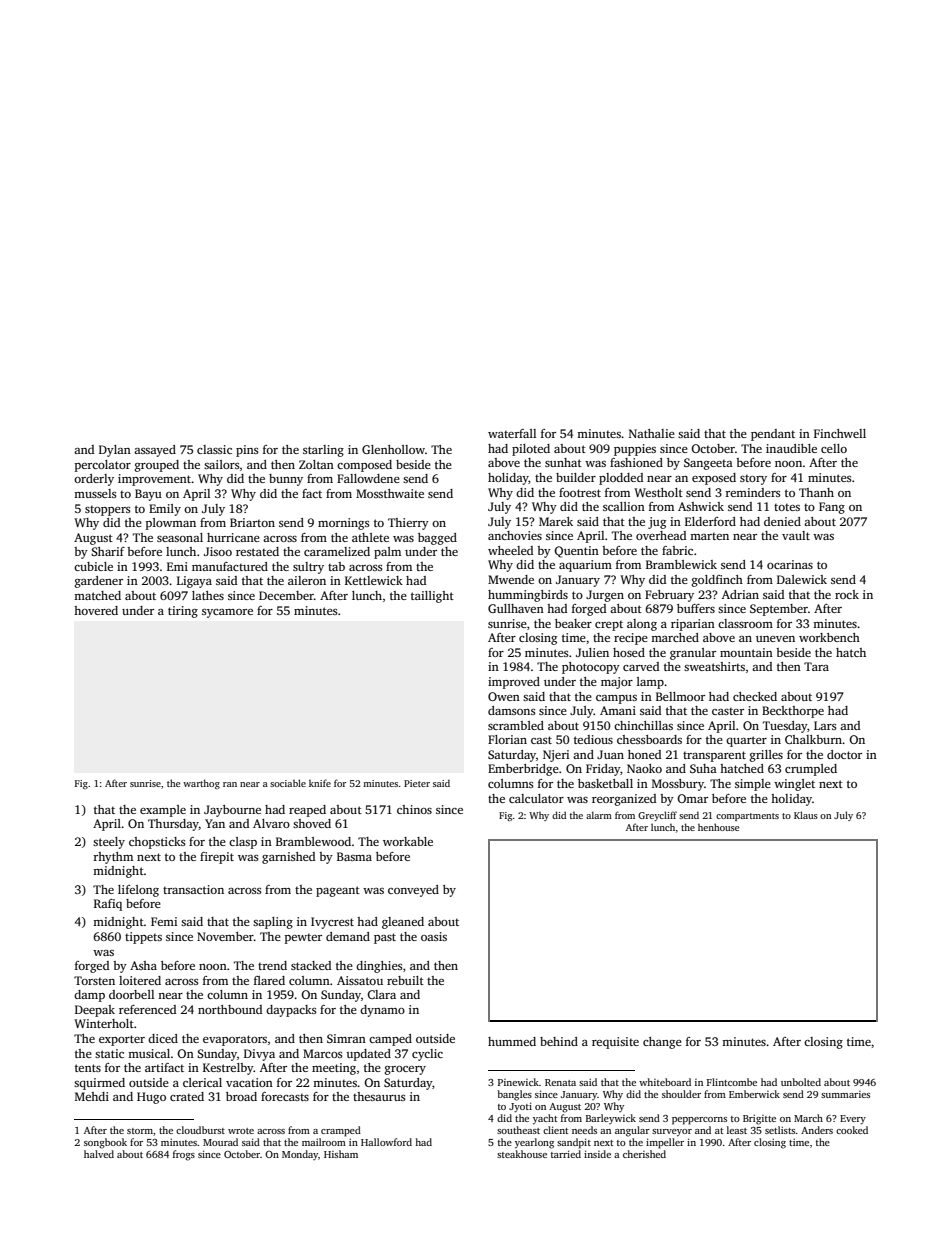  I want to click on Mourad, so click(220, 1142).
